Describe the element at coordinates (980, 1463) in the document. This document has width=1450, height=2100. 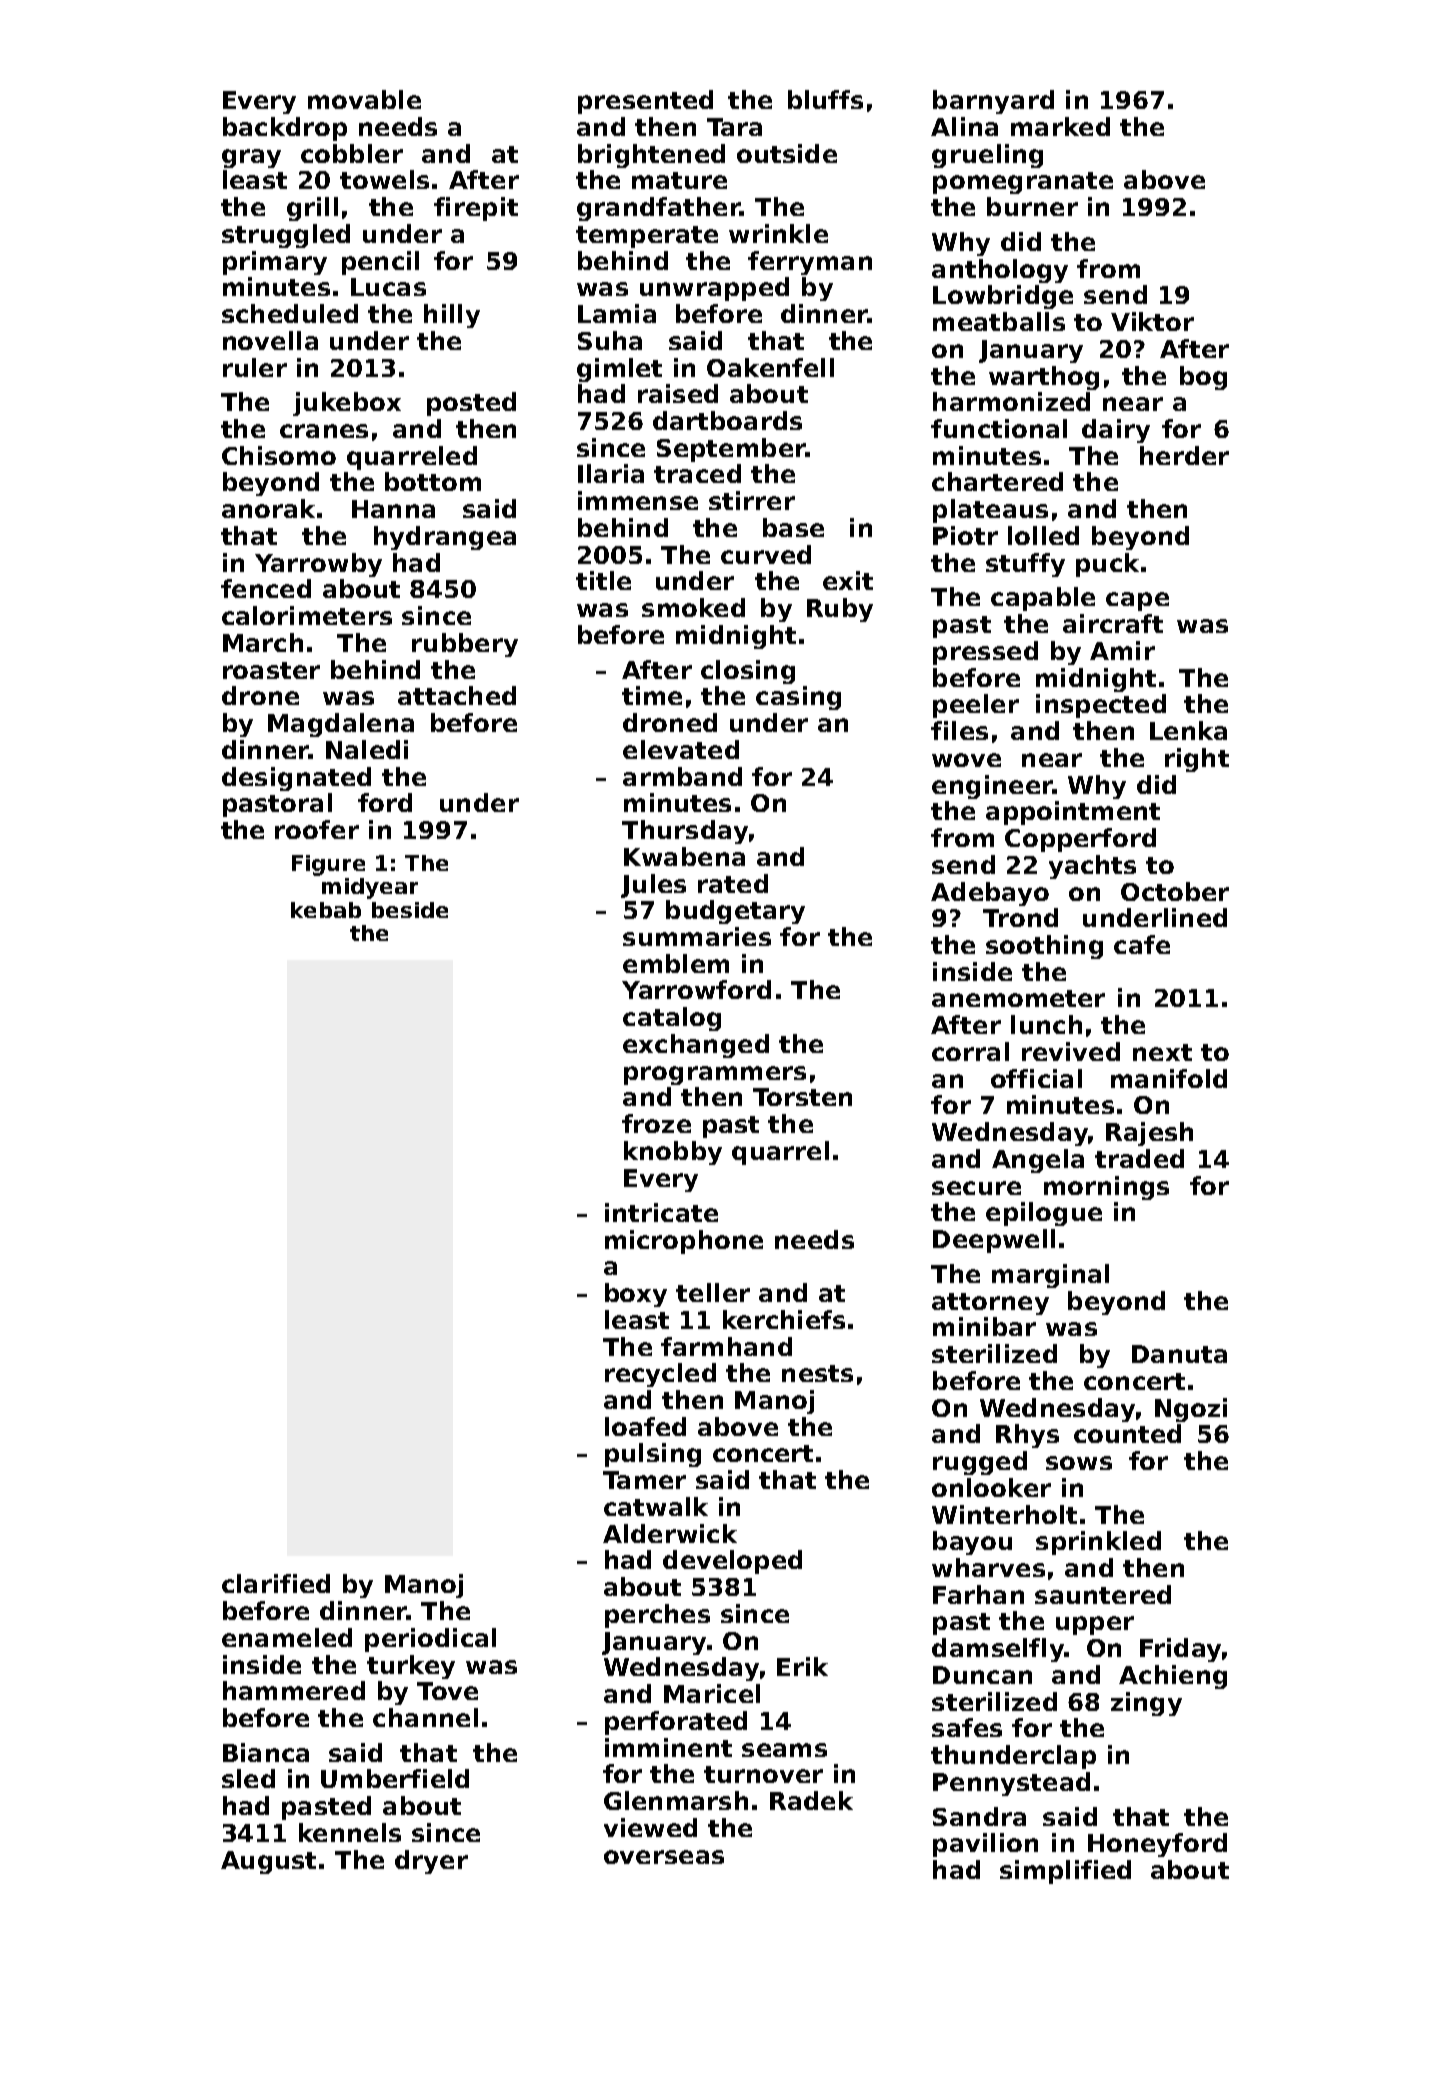
I see `rugged` at that location.
